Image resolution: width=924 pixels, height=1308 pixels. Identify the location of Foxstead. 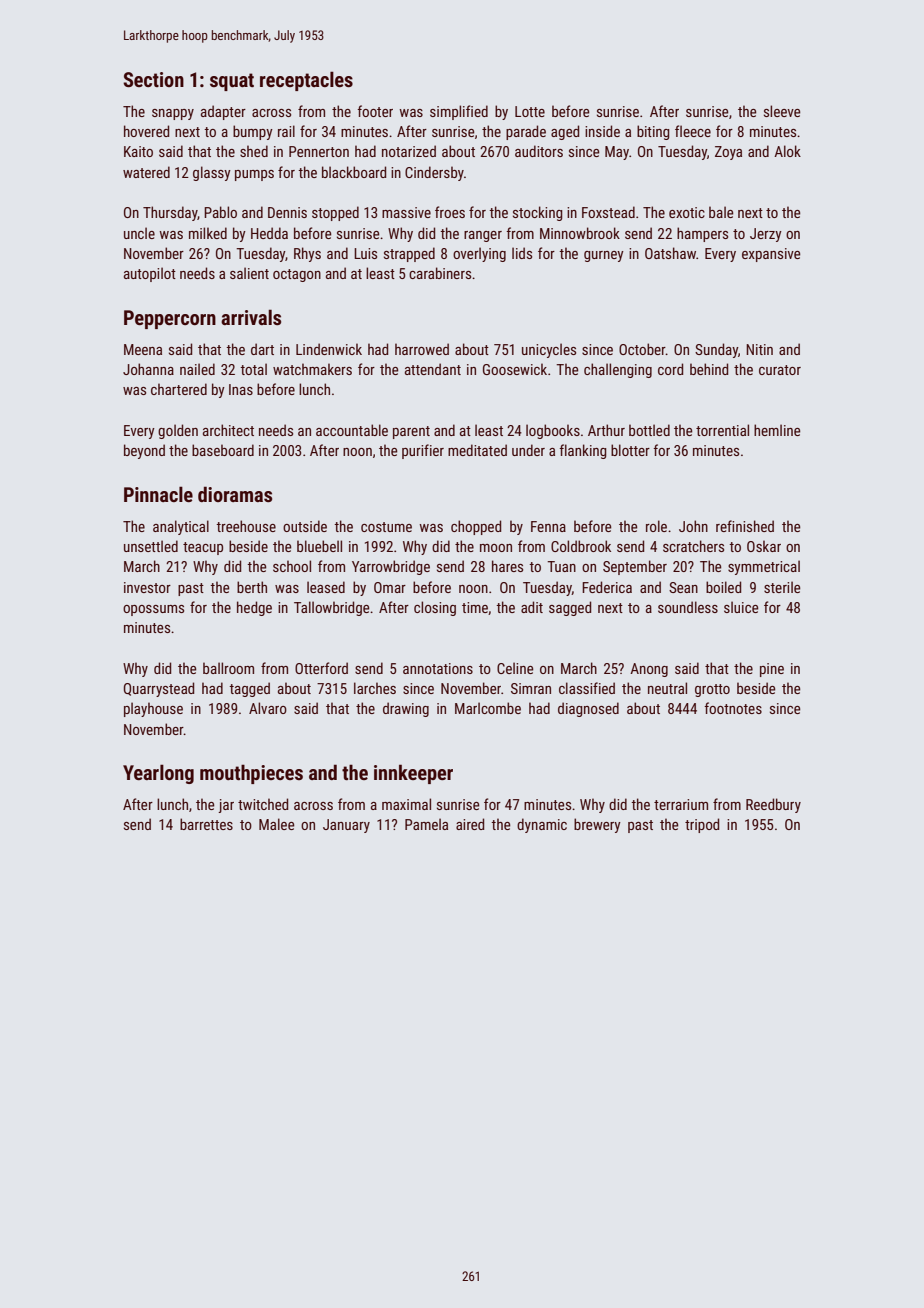
(608, 212).
